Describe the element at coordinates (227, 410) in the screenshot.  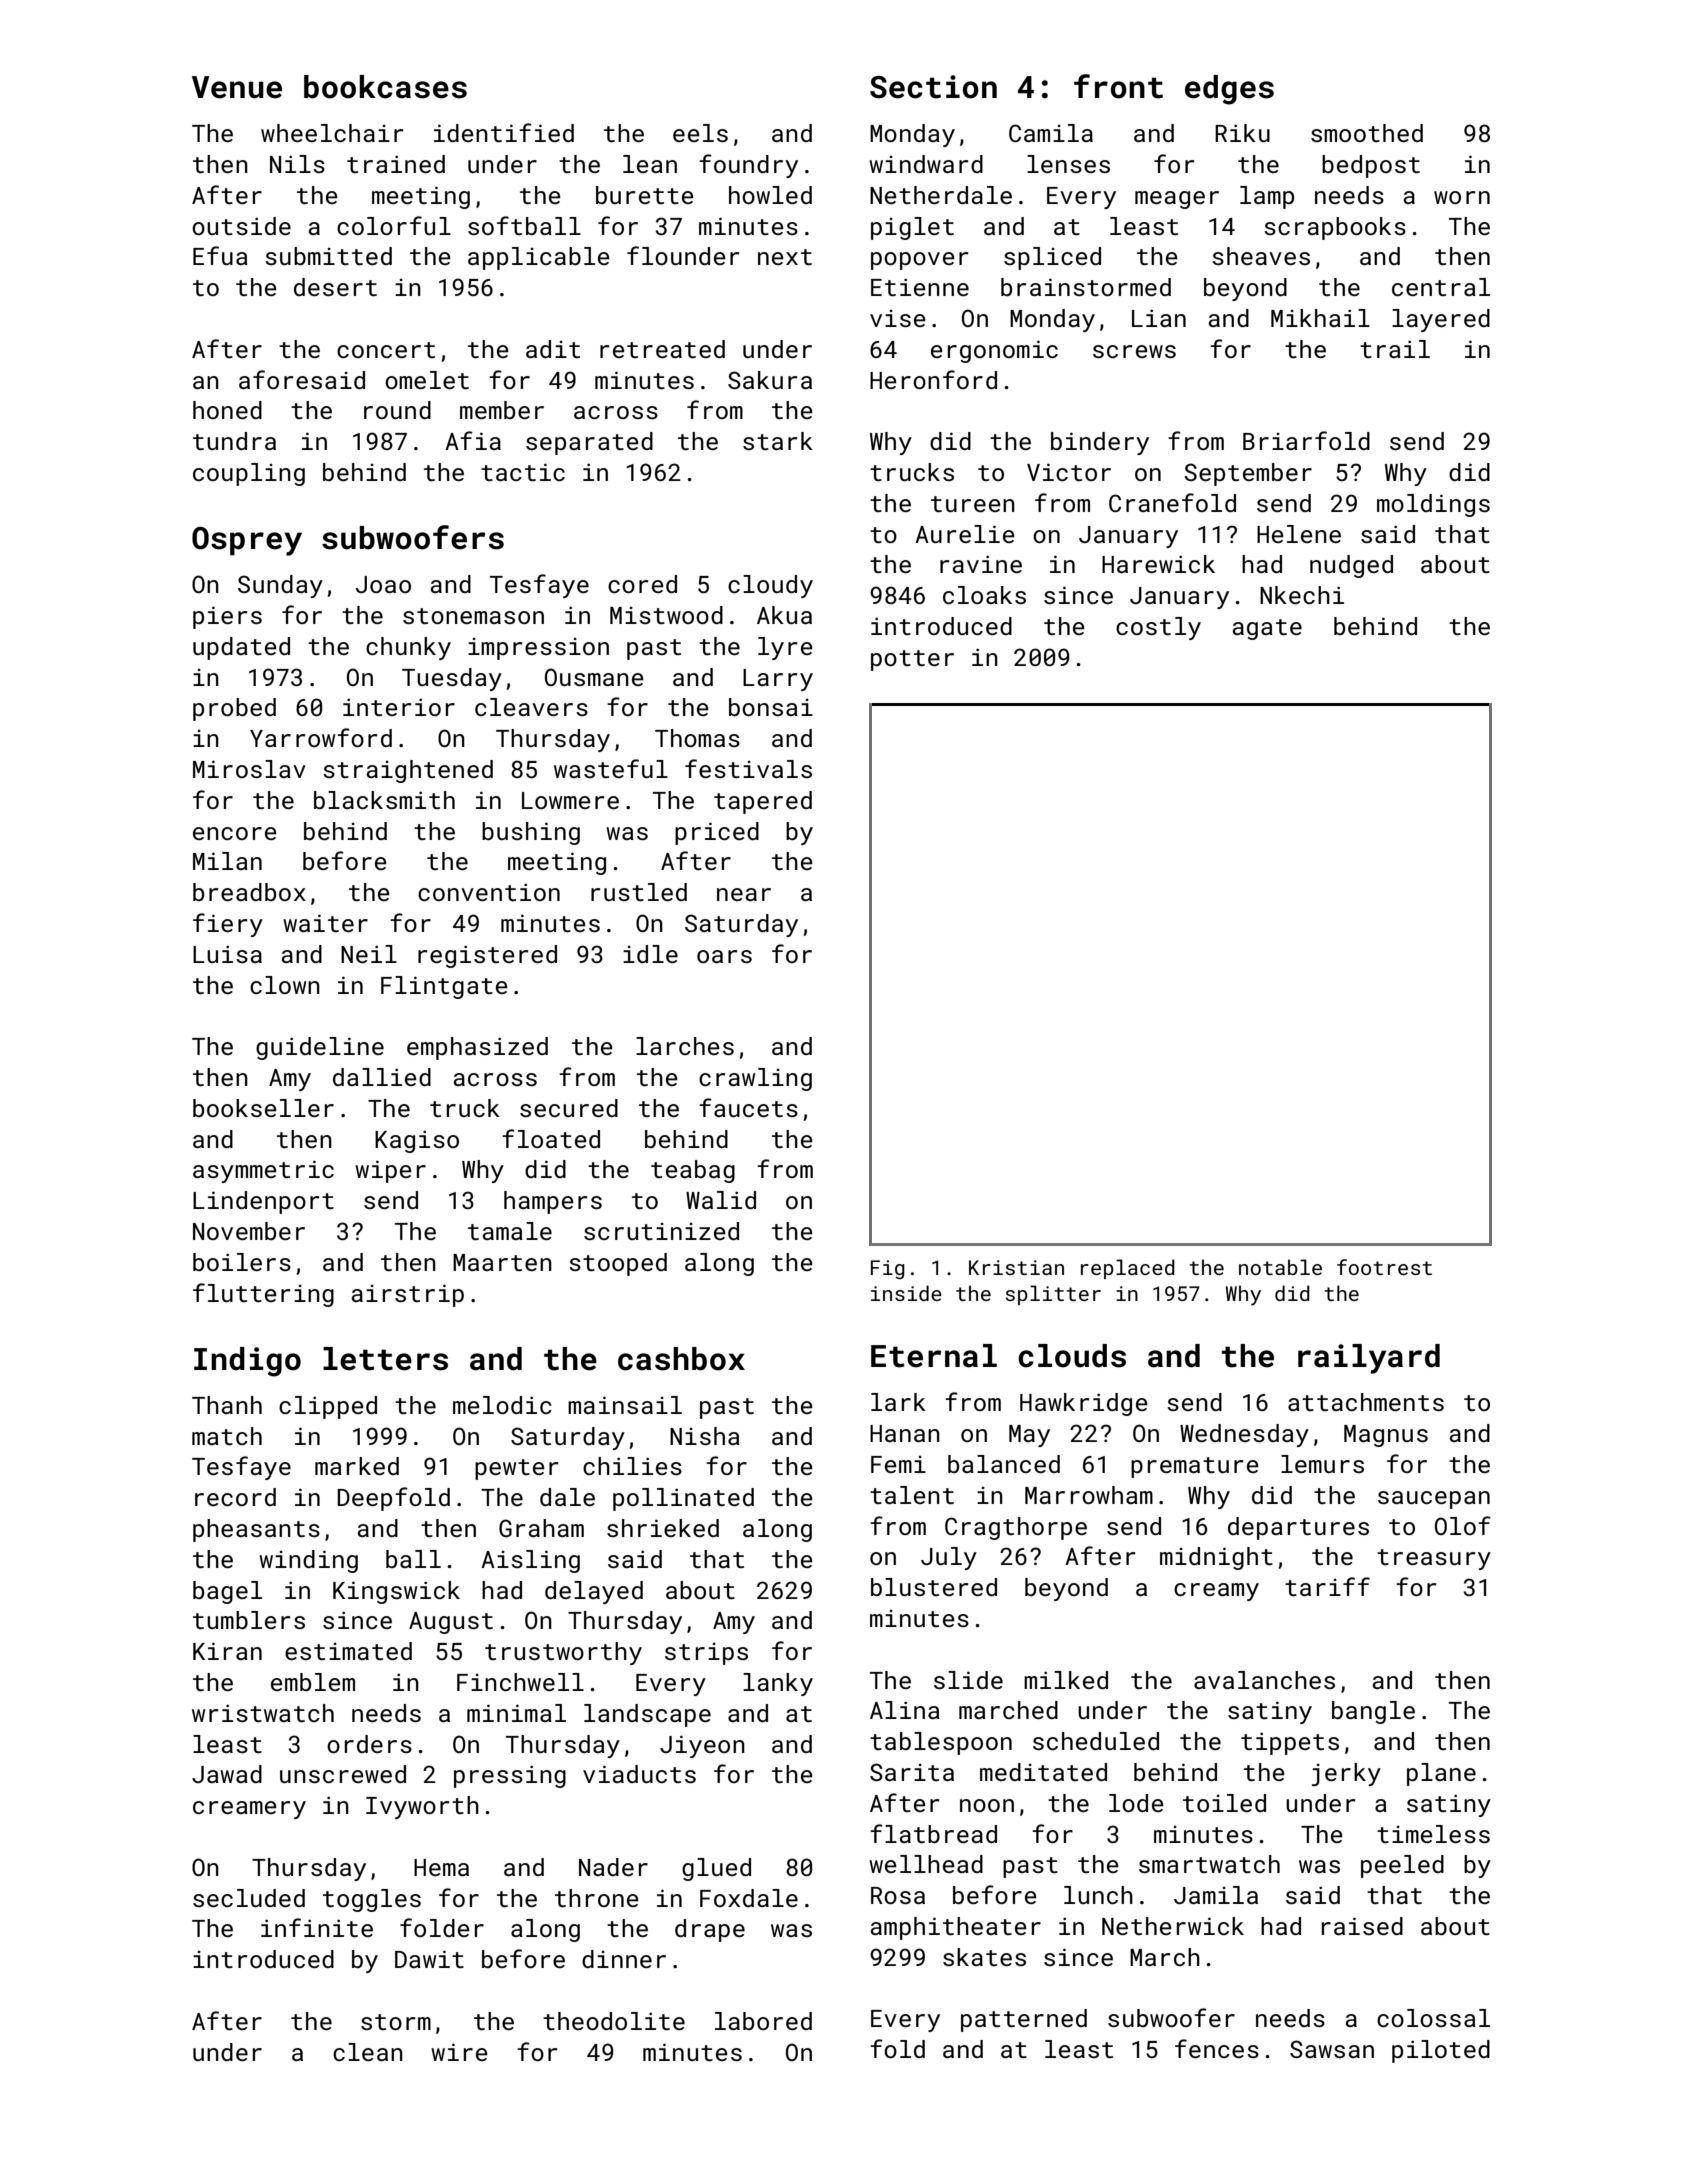
I see `honed` at that location.
